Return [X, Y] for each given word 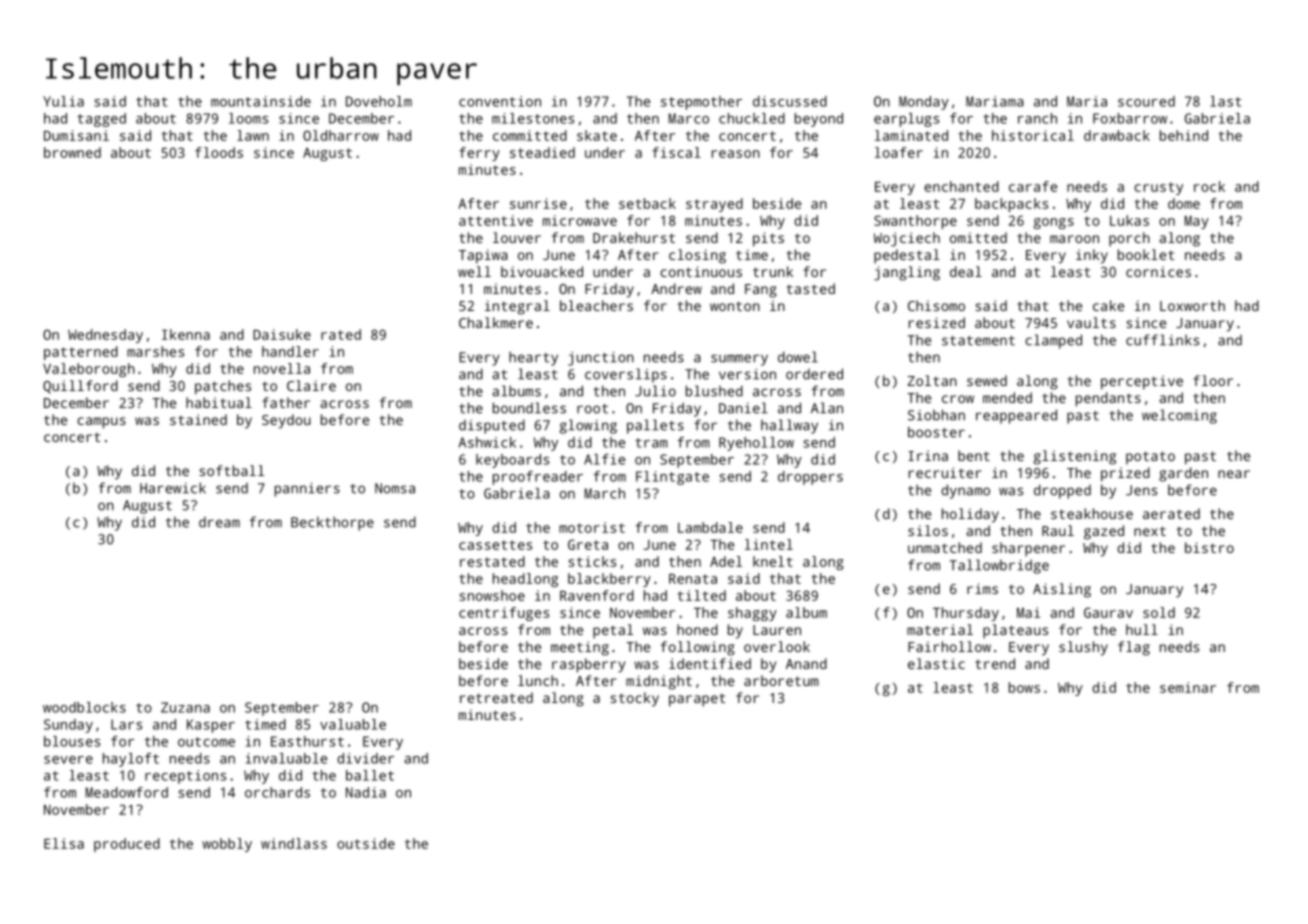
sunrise [538, 203]
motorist [592, 527]
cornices [1158, 271]
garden [1183, 474]
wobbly [227, 845]
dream [219, 522]
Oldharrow [341, 135]
